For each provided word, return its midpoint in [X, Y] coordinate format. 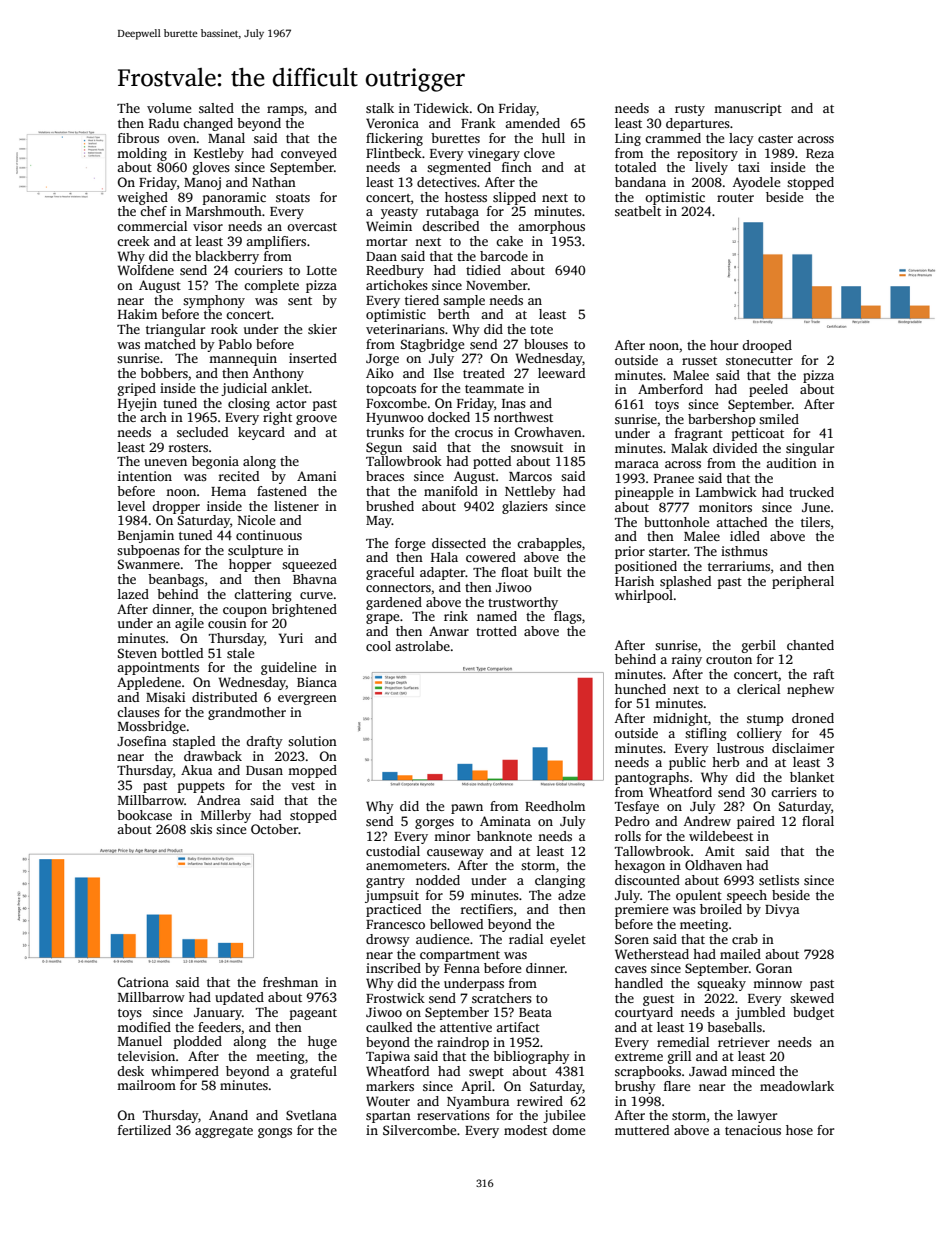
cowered [491, 557]
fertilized [144, 1130]
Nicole [256, 520]
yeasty [399, 213]
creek [133, 241]
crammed [673, 138]
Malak [689, 448]
